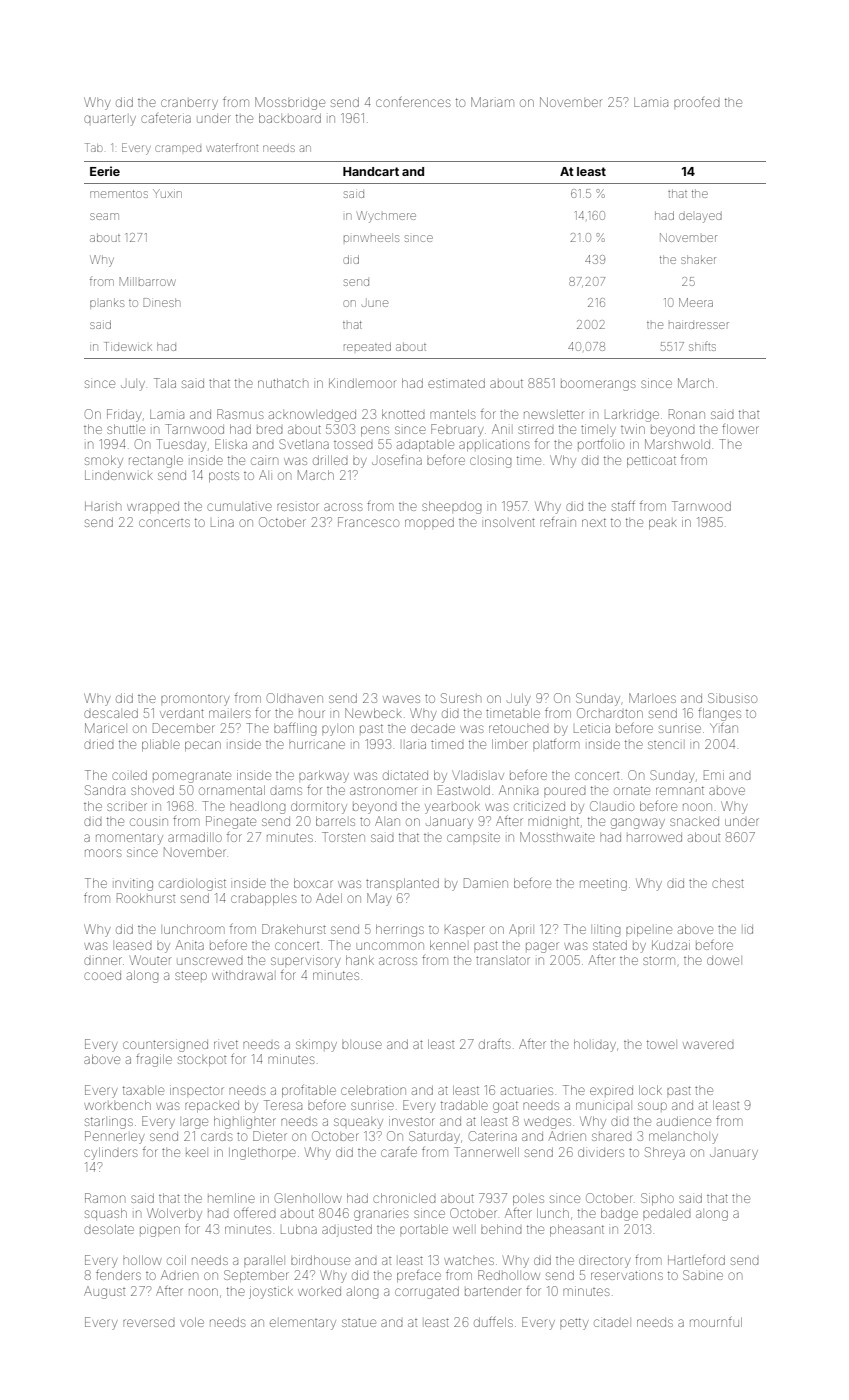 Image resolution: width=849 pixels, height=1400 pixels. I want to click on Marshwold, so click(677, 444).
